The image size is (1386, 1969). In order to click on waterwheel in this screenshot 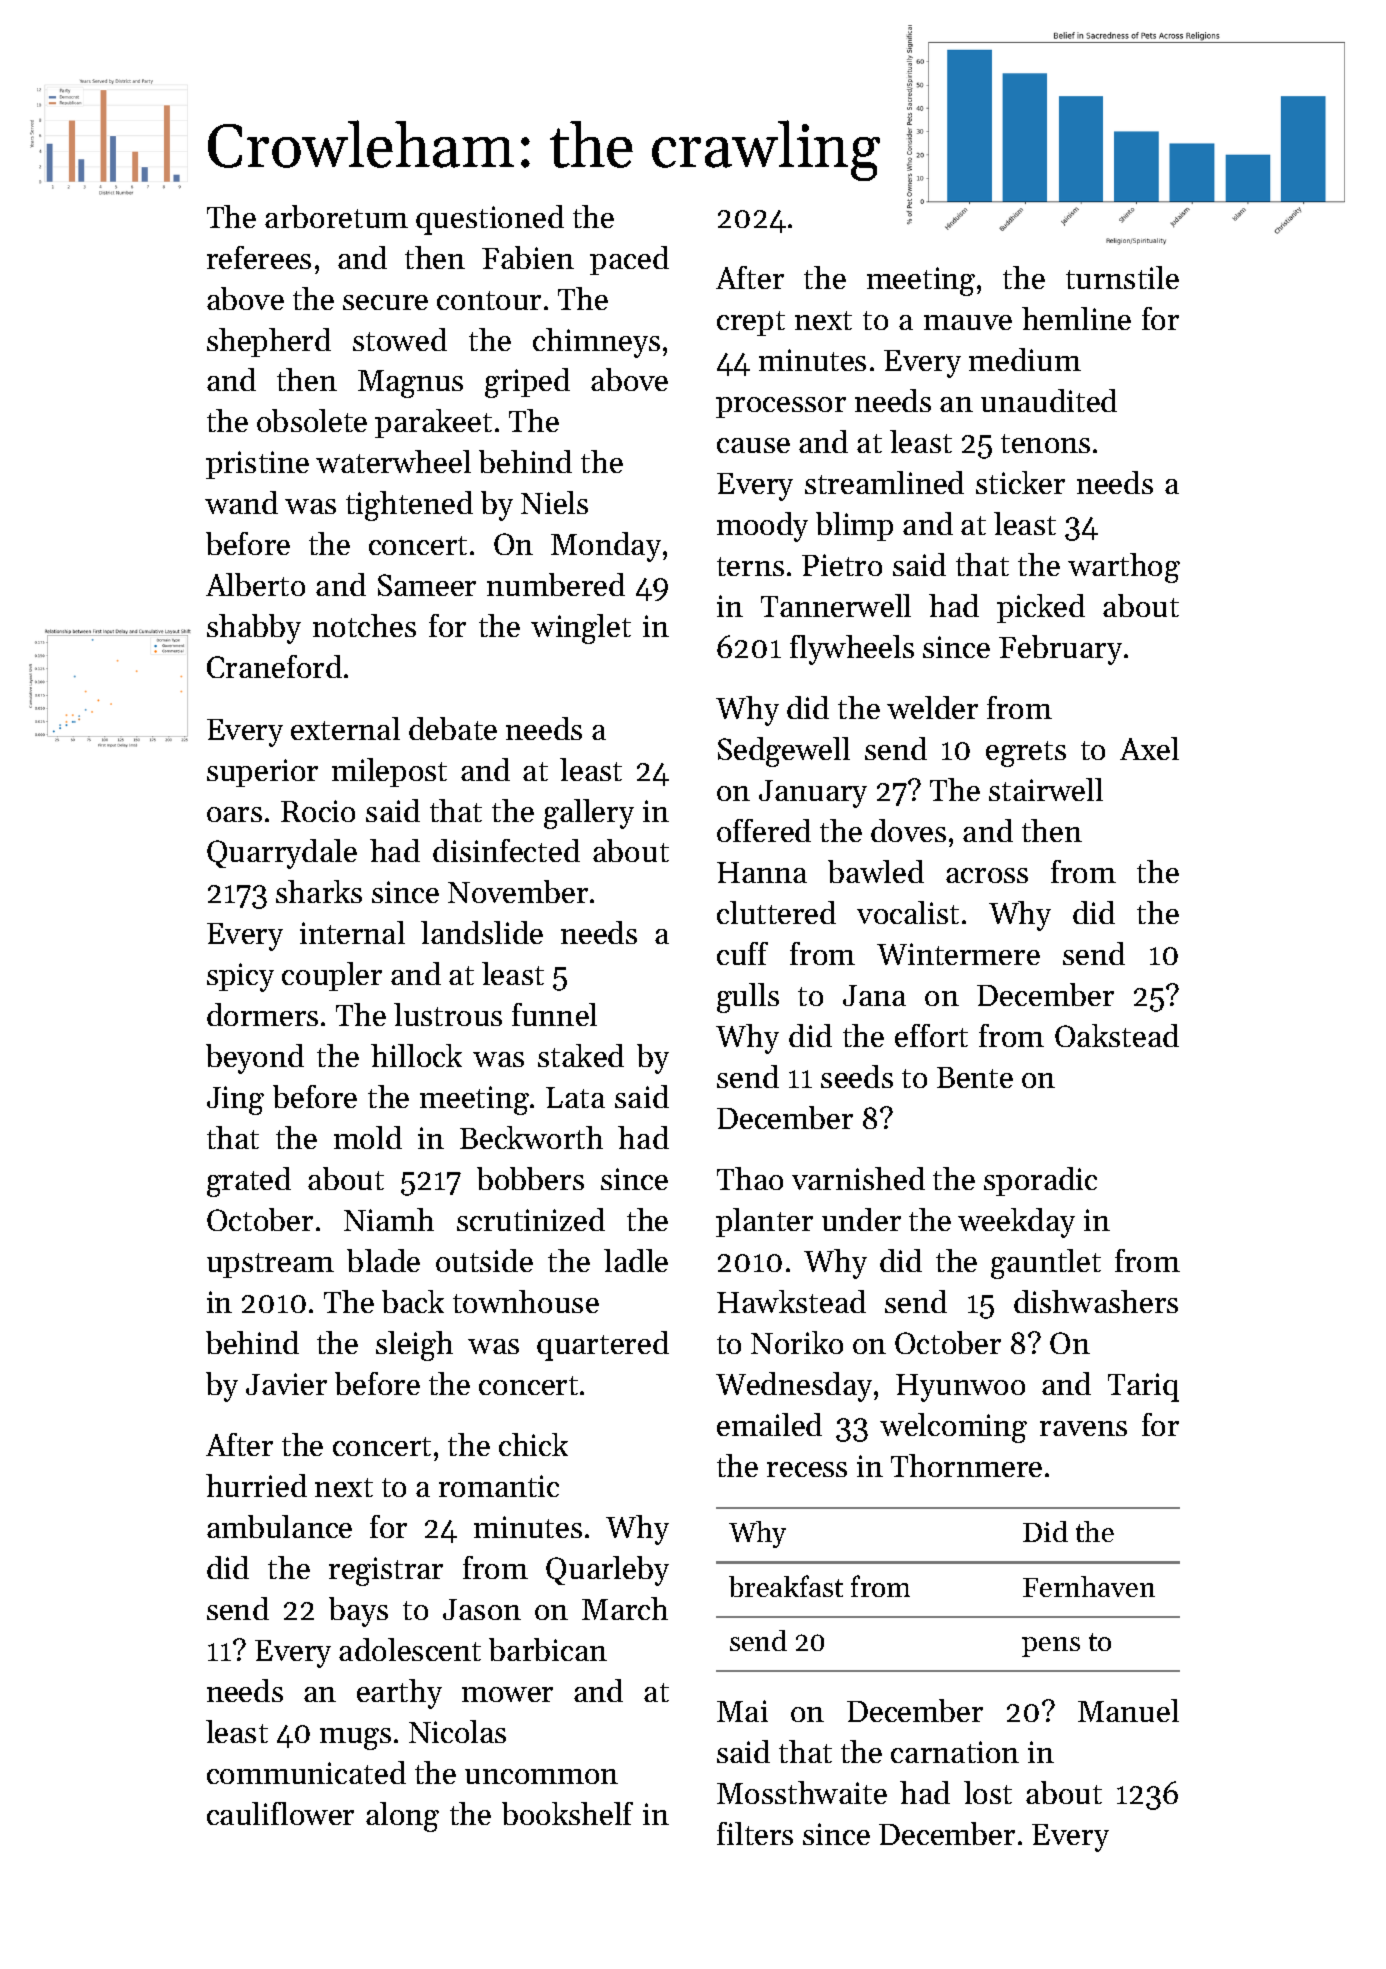, I will do `click(393, 461)`.
